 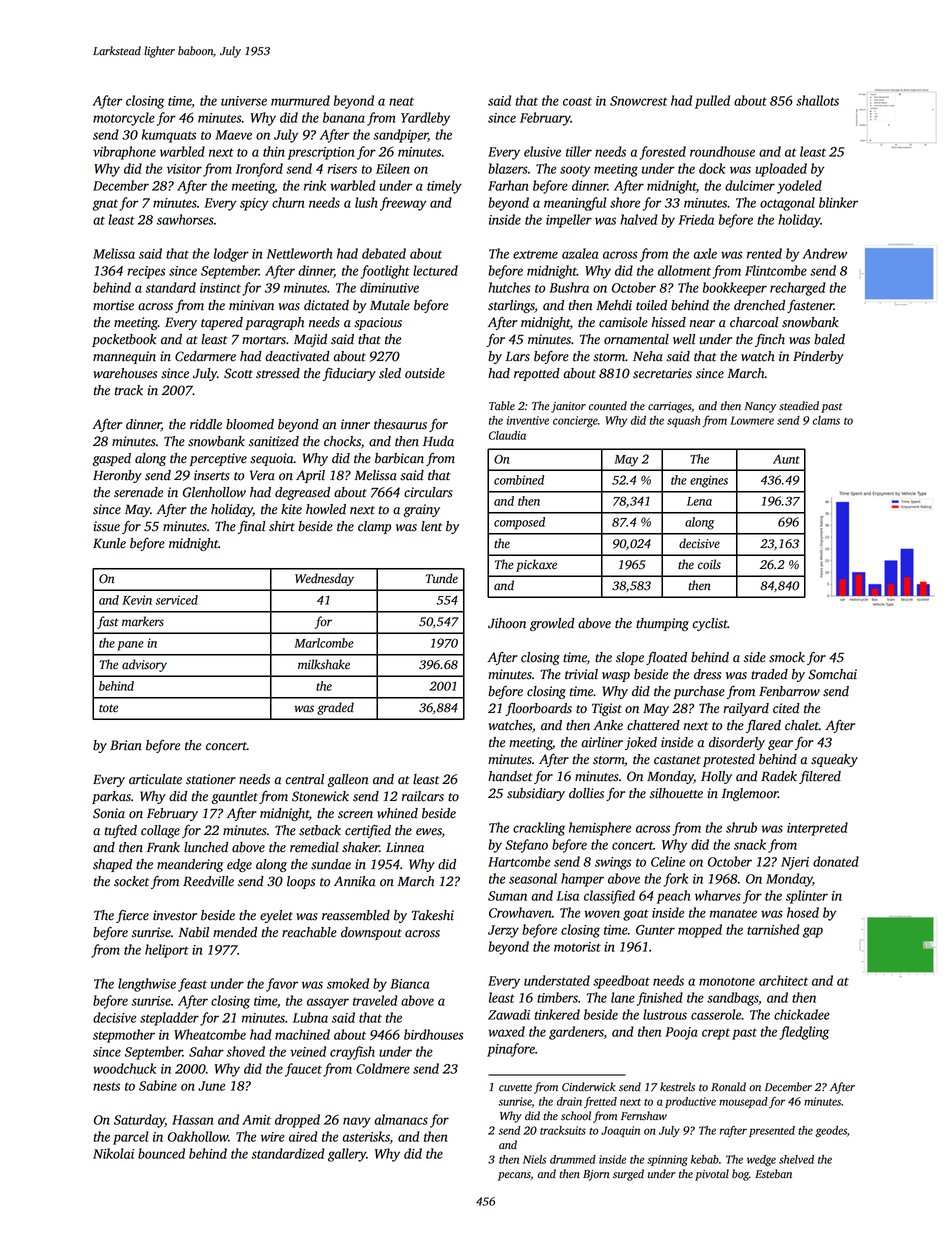 What do you see at coordinates (220, 288) in the screenshot?
I see `instinct` at bounding box center [220, 288].
